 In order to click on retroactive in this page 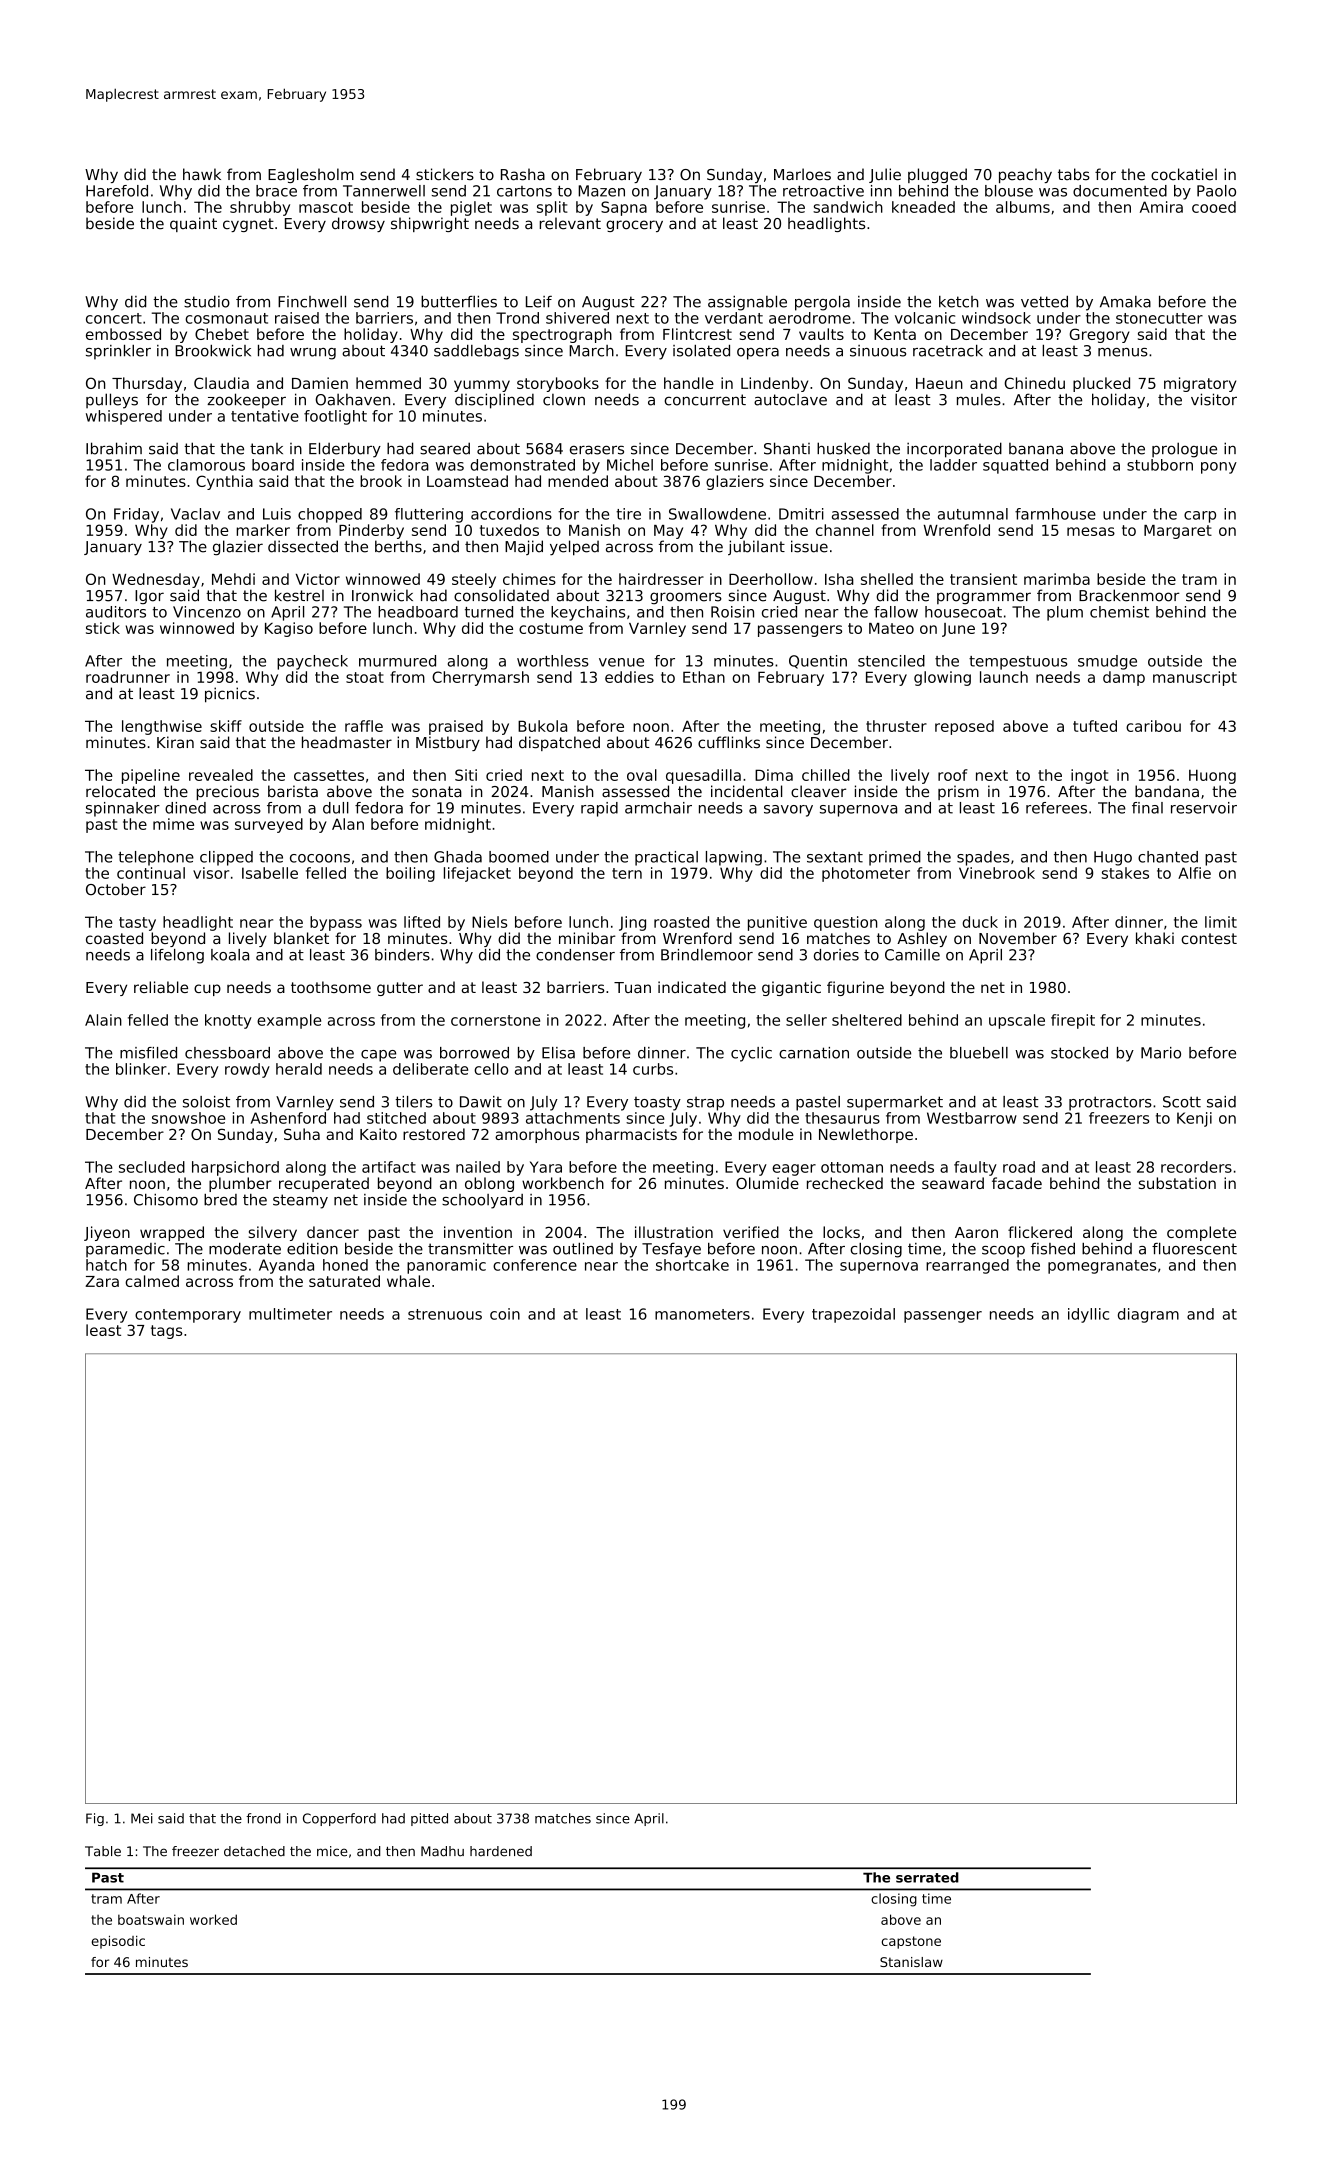, I will do `click(823, 191)`.
